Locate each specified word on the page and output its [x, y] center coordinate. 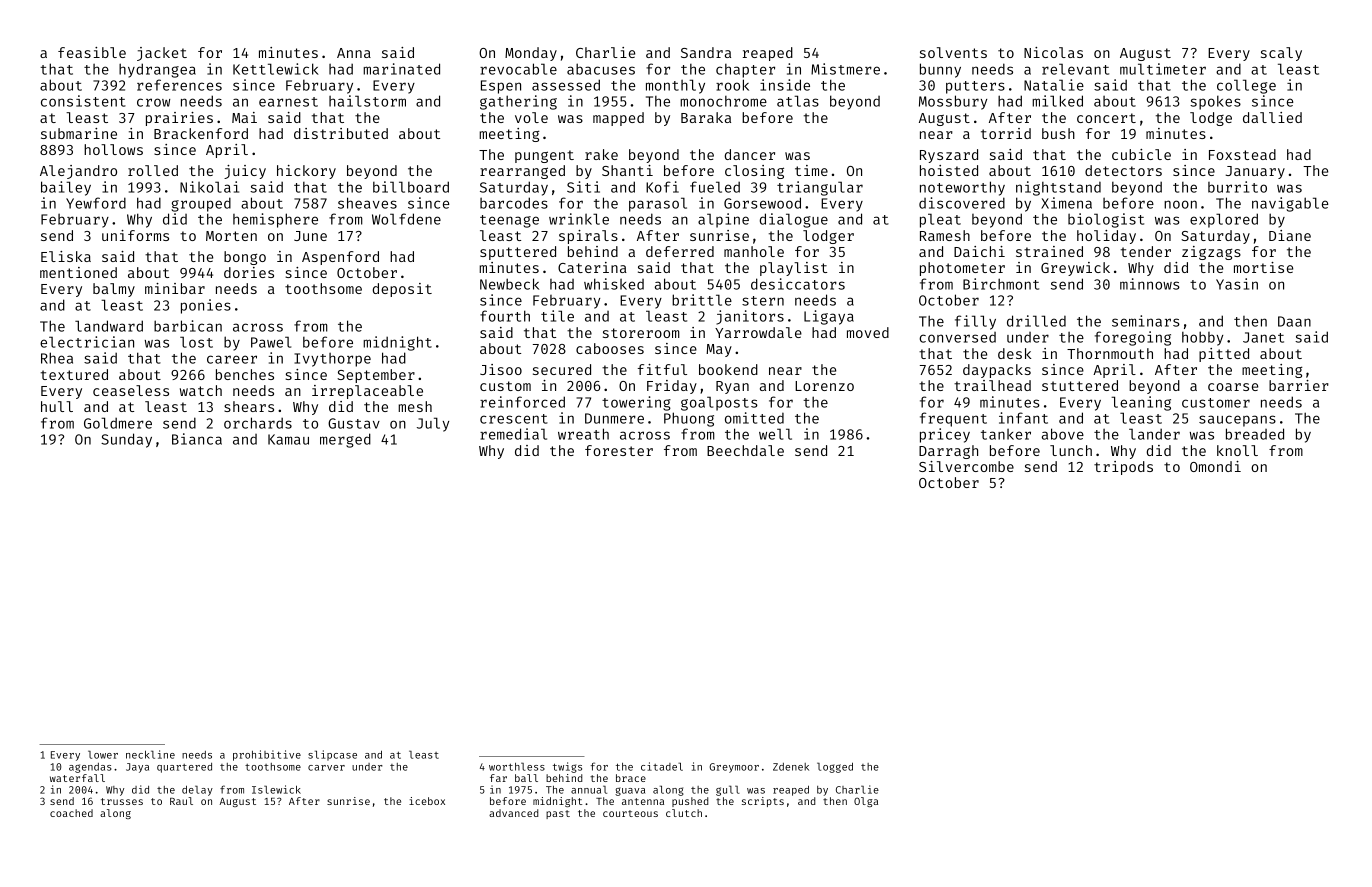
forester [619, 450]
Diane [1290, 235]
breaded [1255, 434]
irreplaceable [367, 392]
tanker [1006, 434]
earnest [288, 102]
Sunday [126, 440]
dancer [750, 154]
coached [71, 813]
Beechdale [745, 450]
